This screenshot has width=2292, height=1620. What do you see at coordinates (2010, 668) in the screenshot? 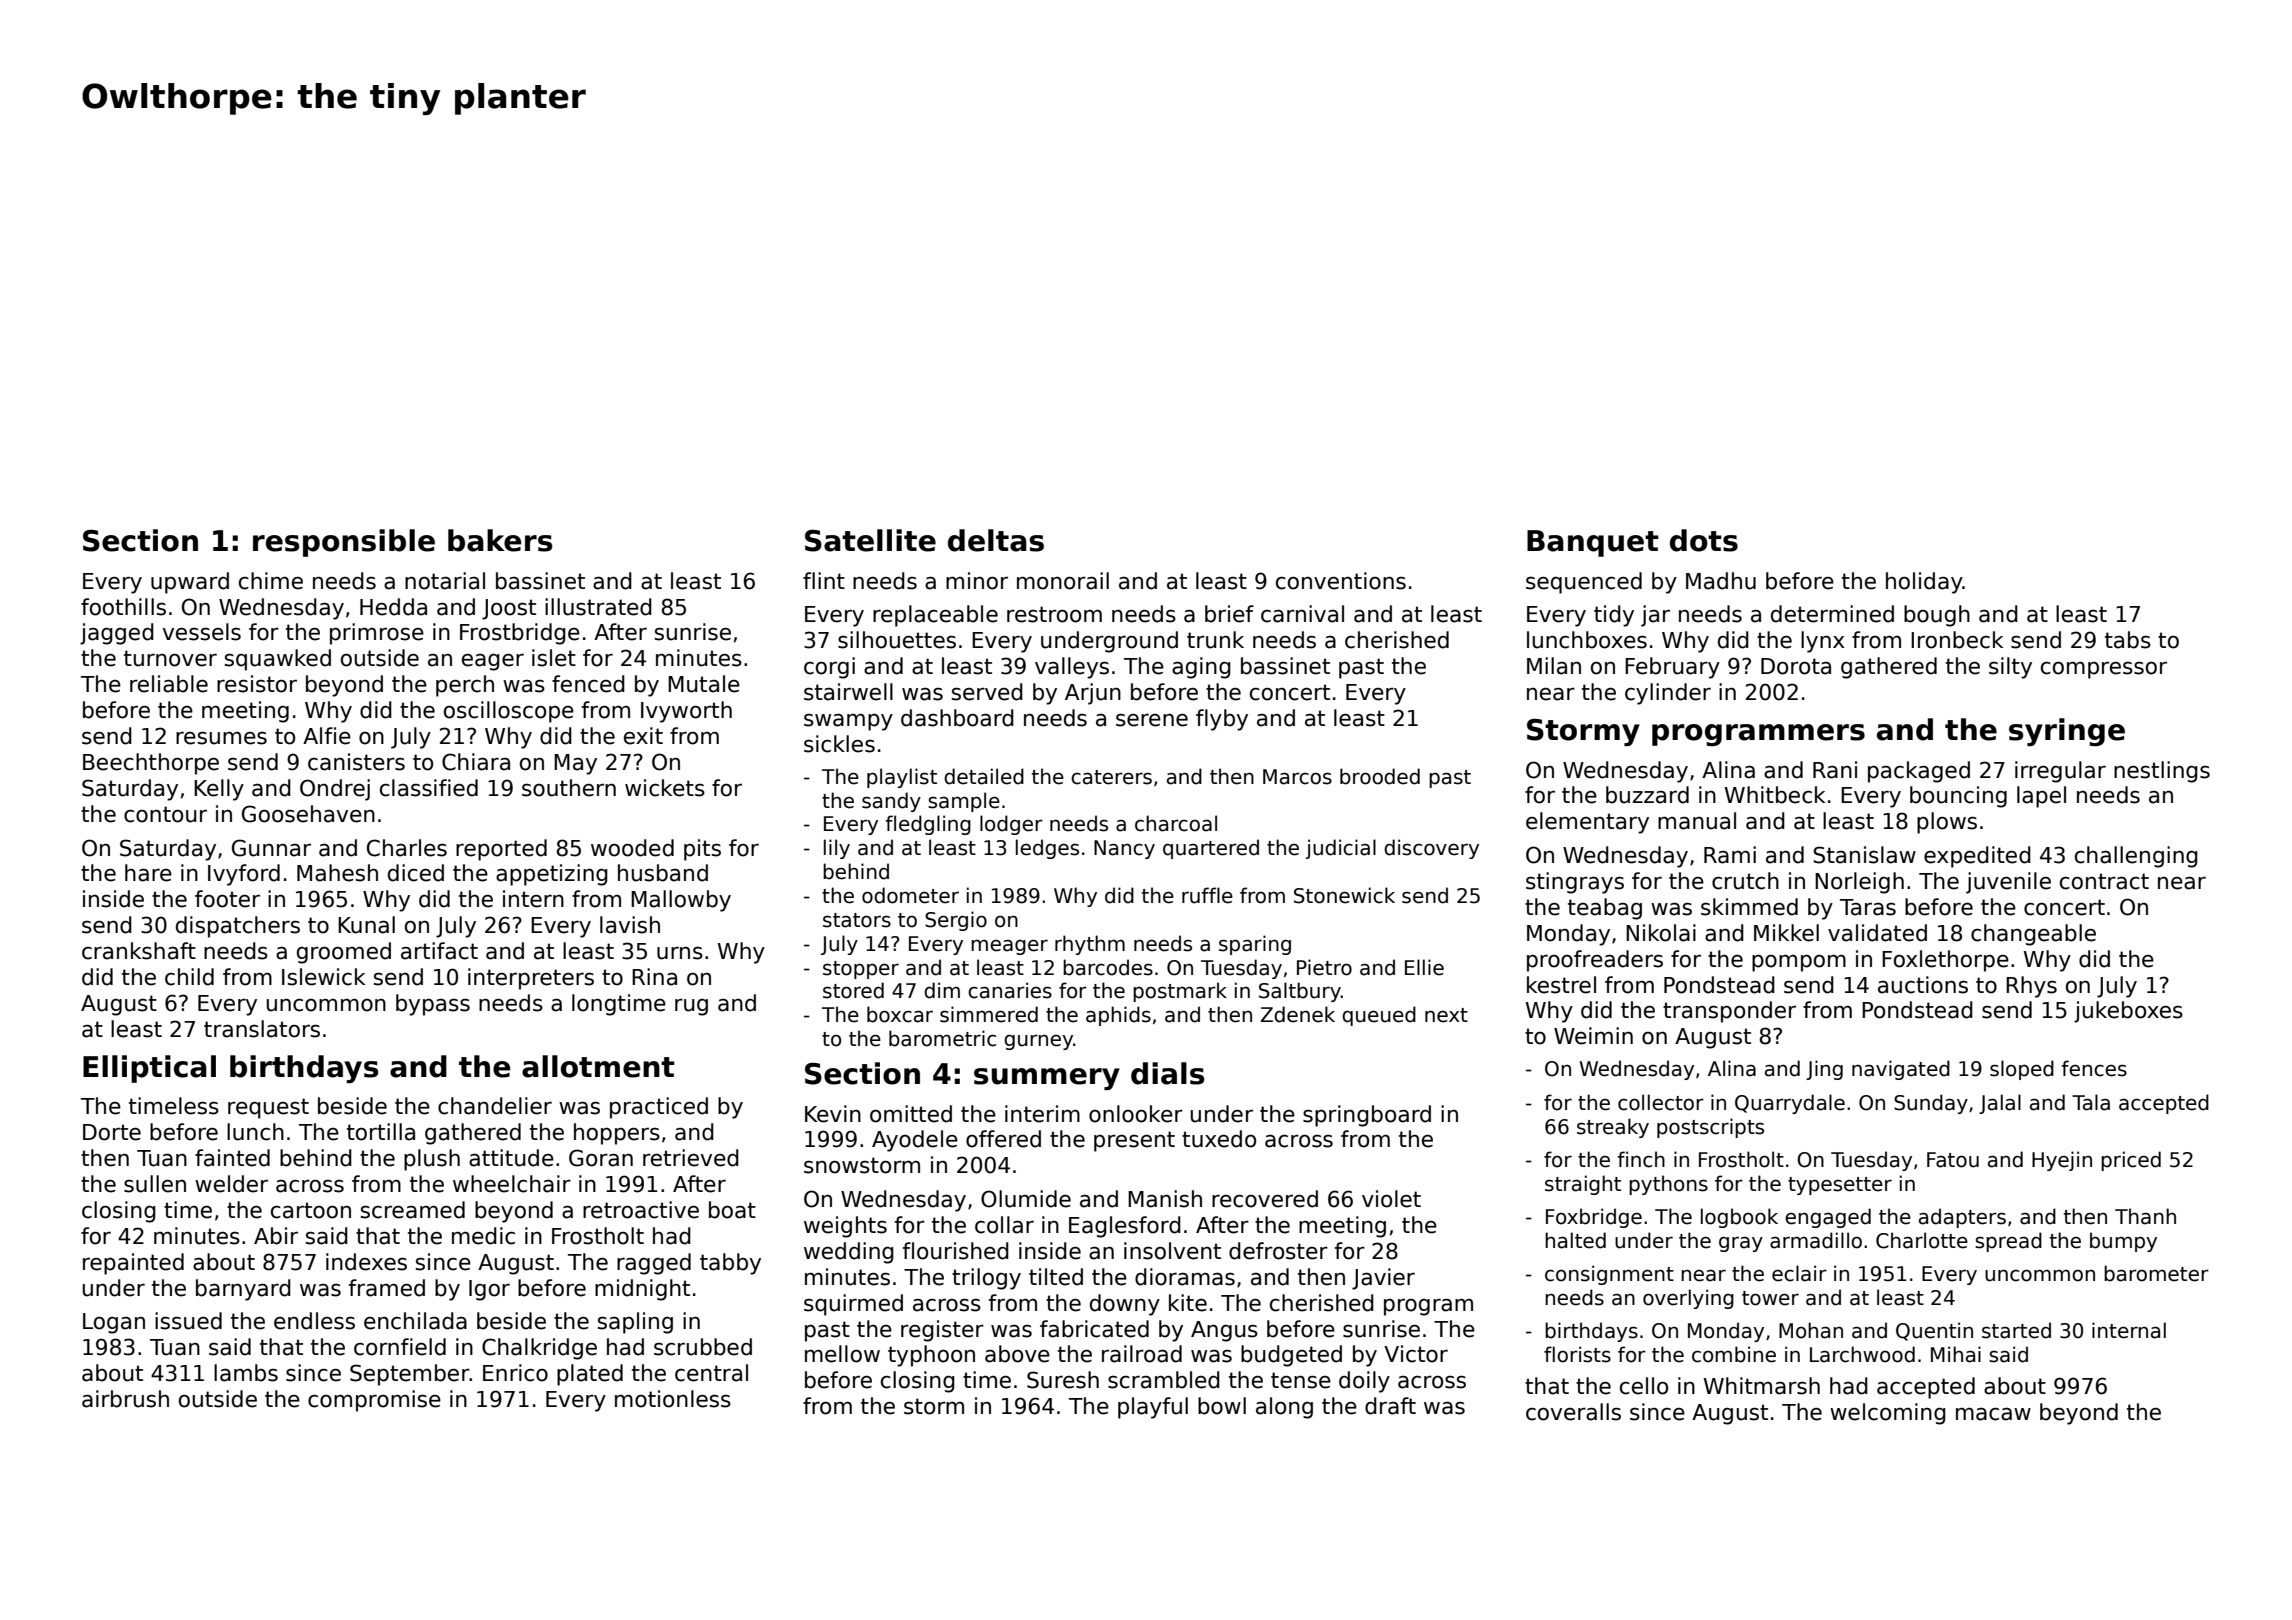
I see `silty` at bounding box center [2010, 668].
